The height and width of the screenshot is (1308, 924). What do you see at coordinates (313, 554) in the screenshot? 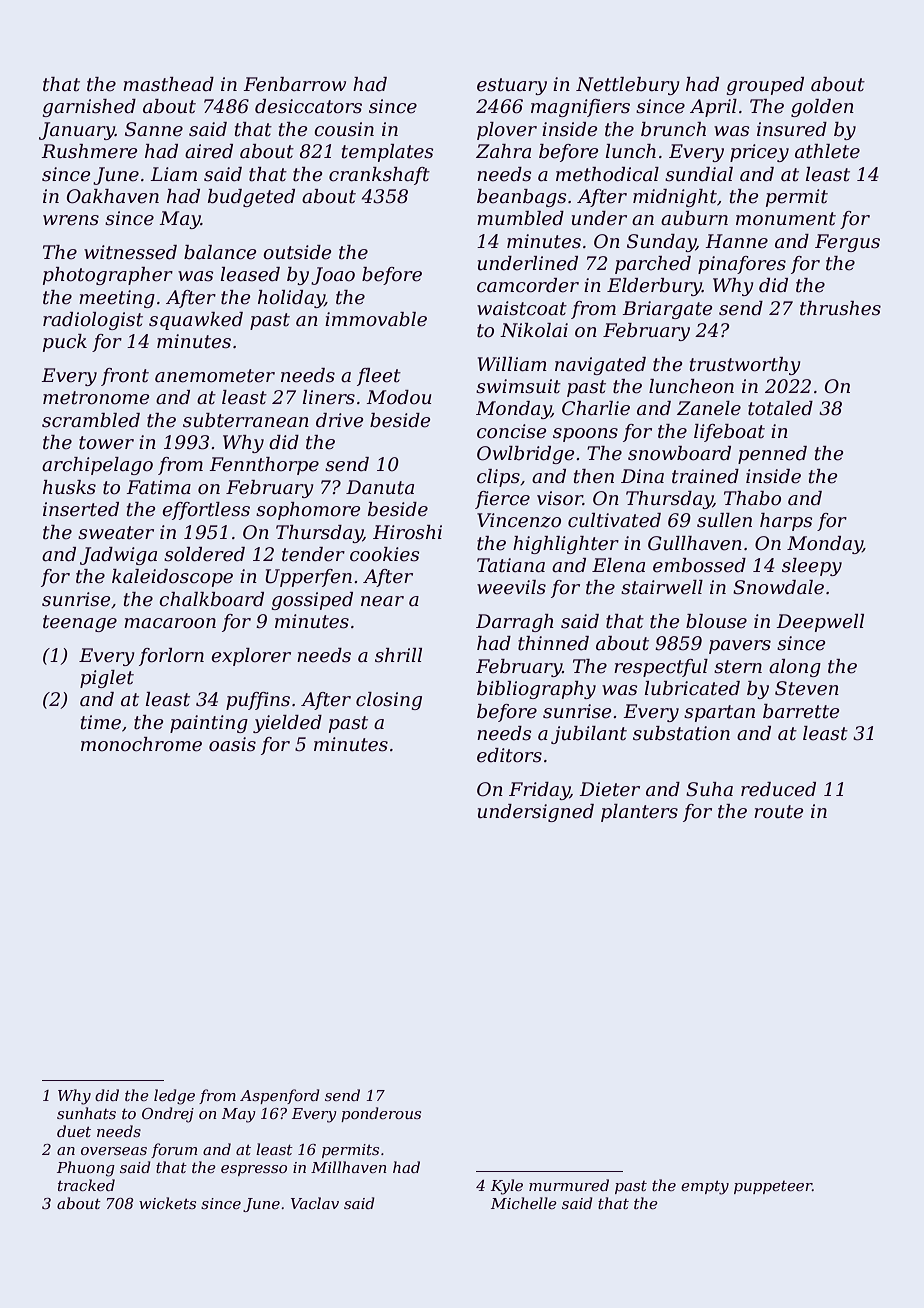
I see `tender` at bounding box center [313, 554].
